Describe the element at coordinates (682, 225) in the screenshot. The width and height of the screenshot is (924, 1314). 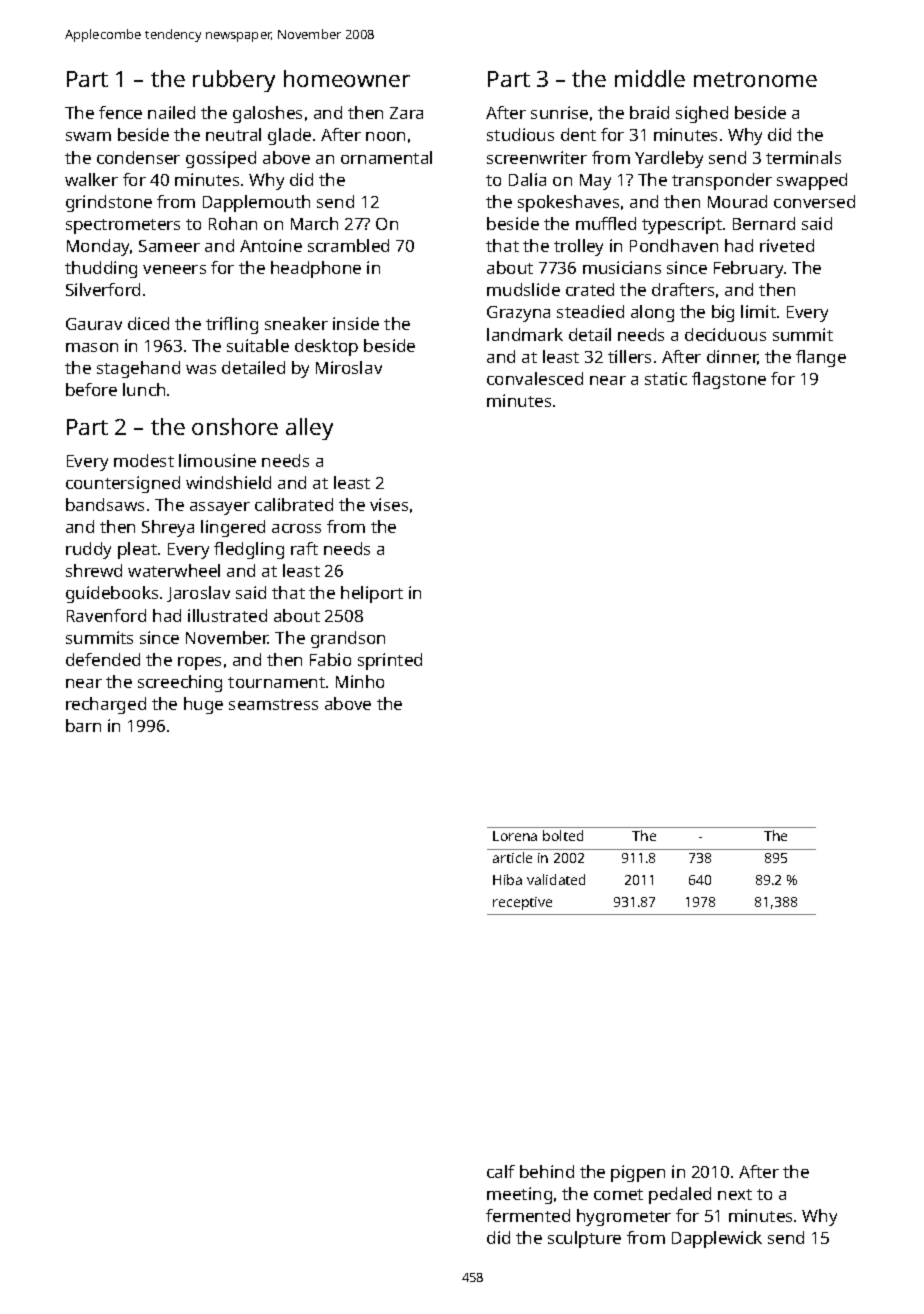
I see `typescript` at that location.
